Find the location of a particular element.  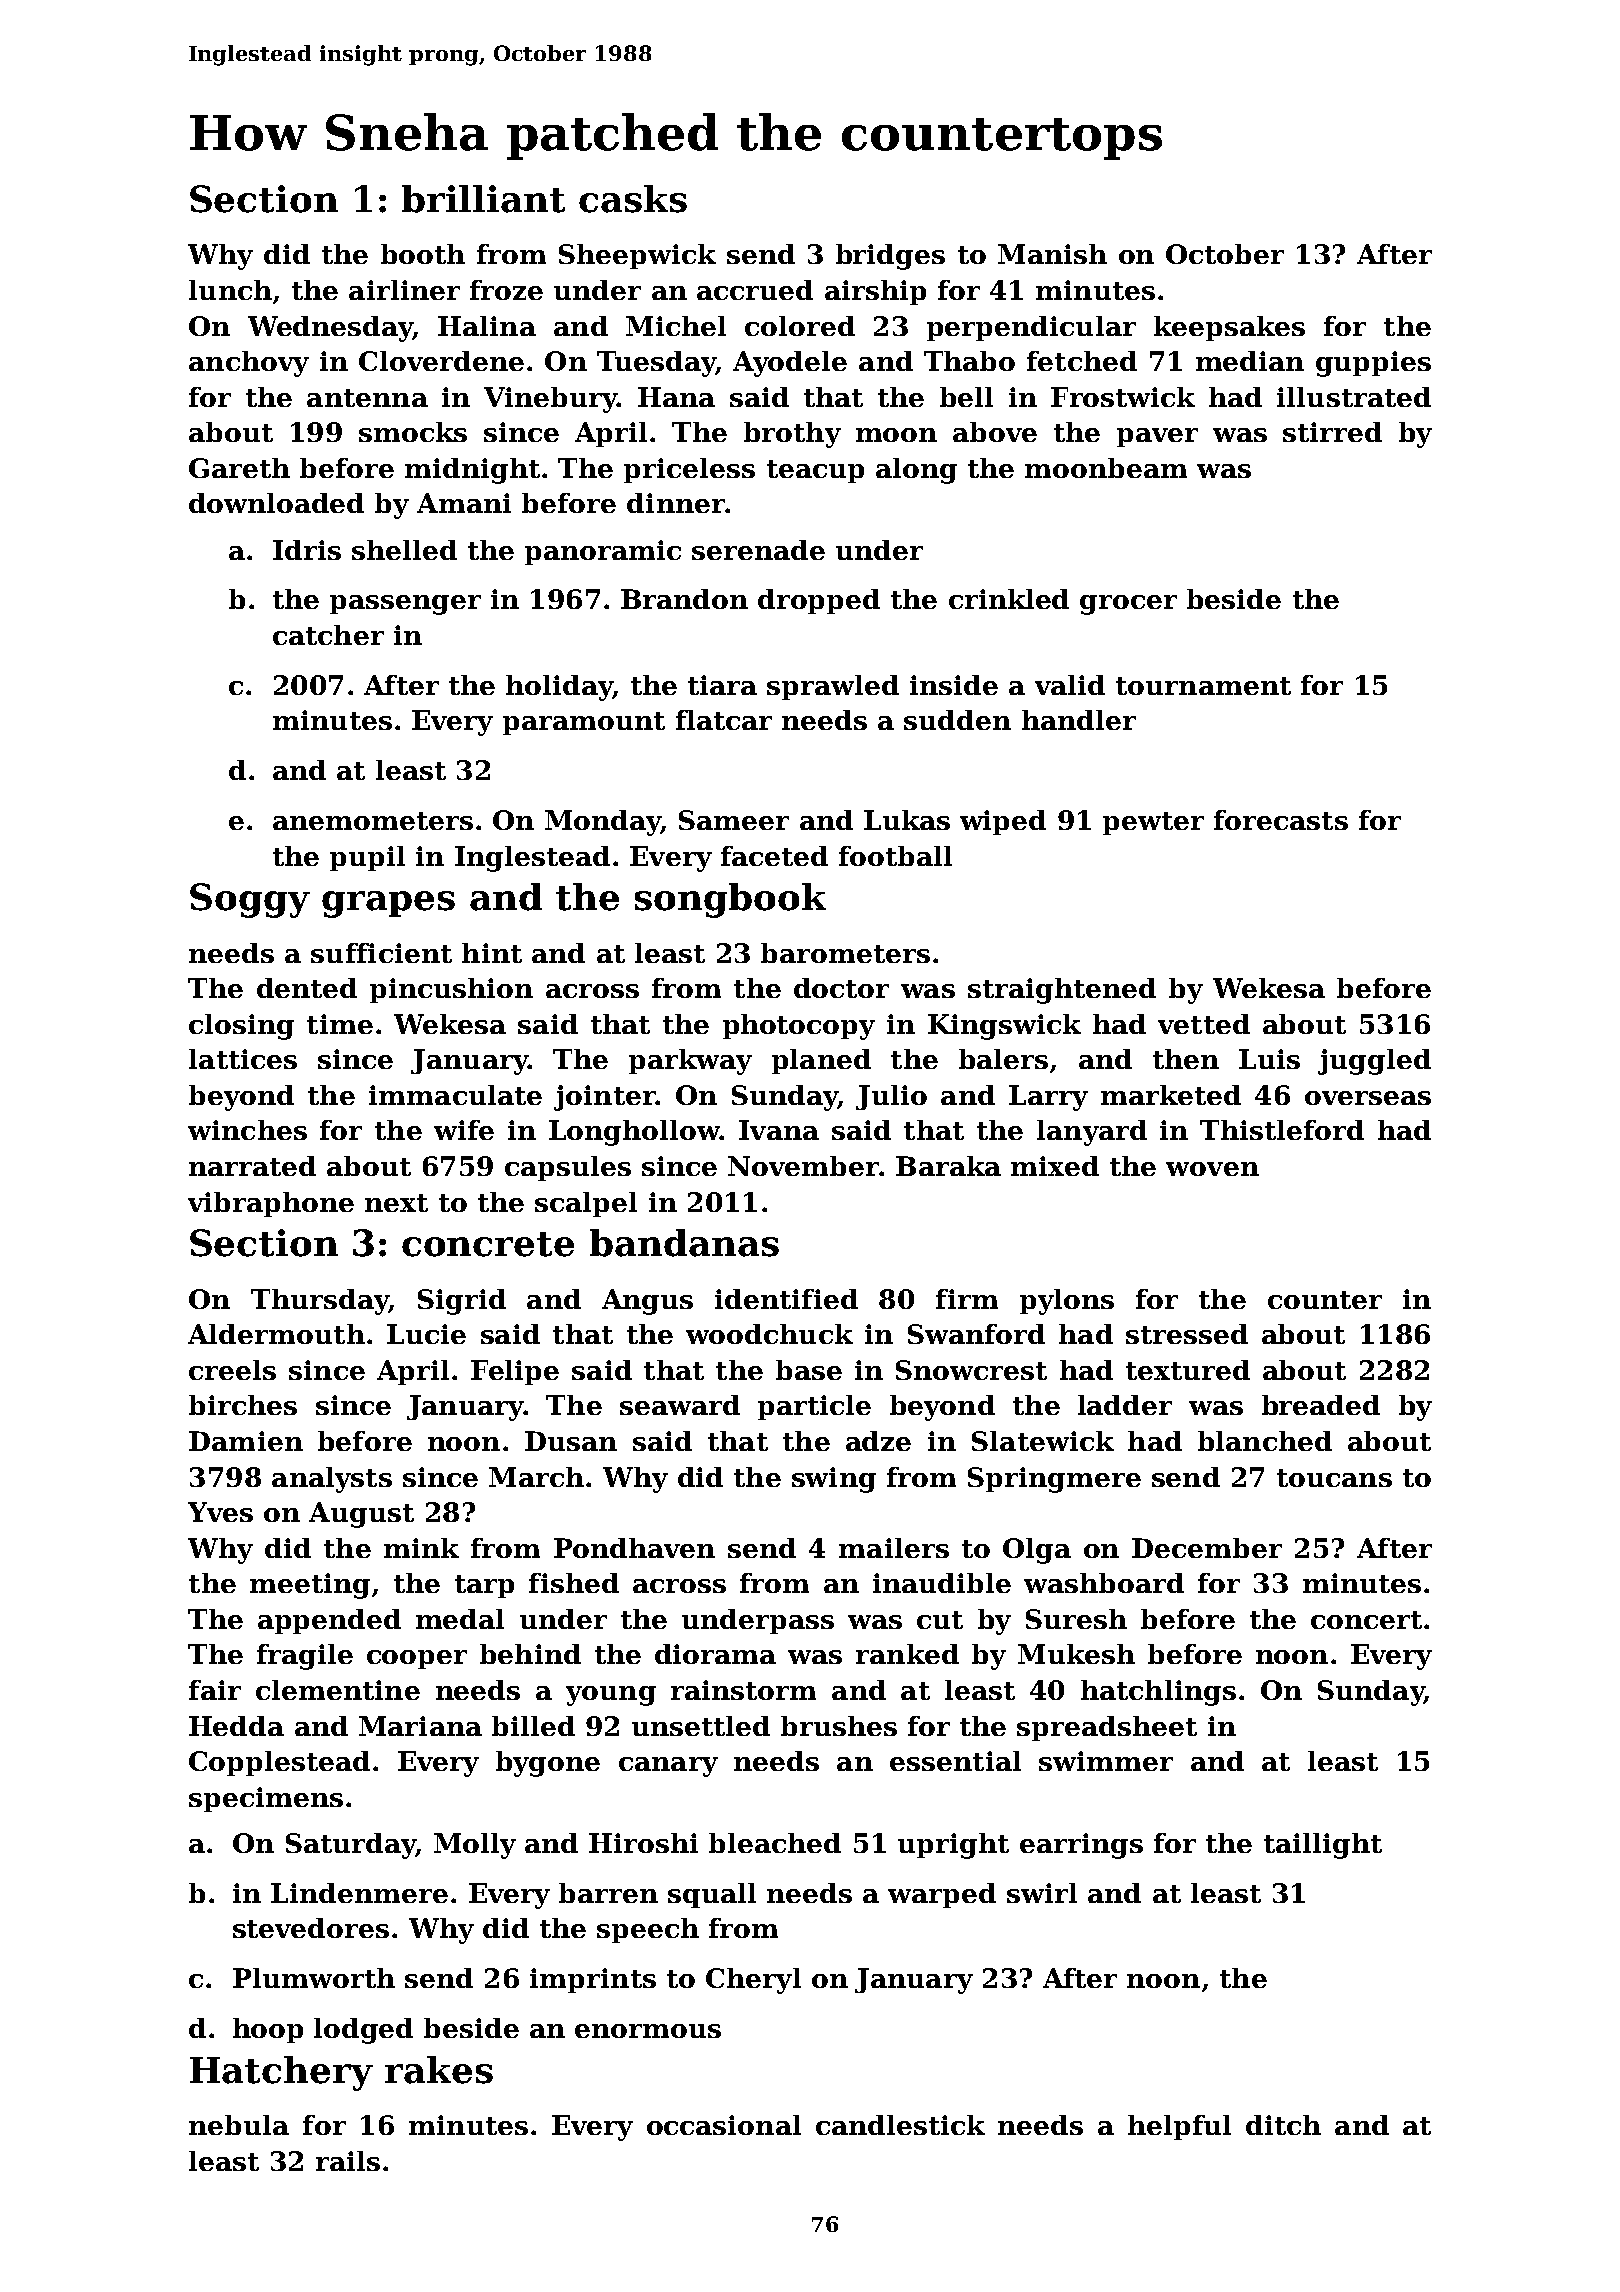

stressed is located at coordinates (1187, 1334).
